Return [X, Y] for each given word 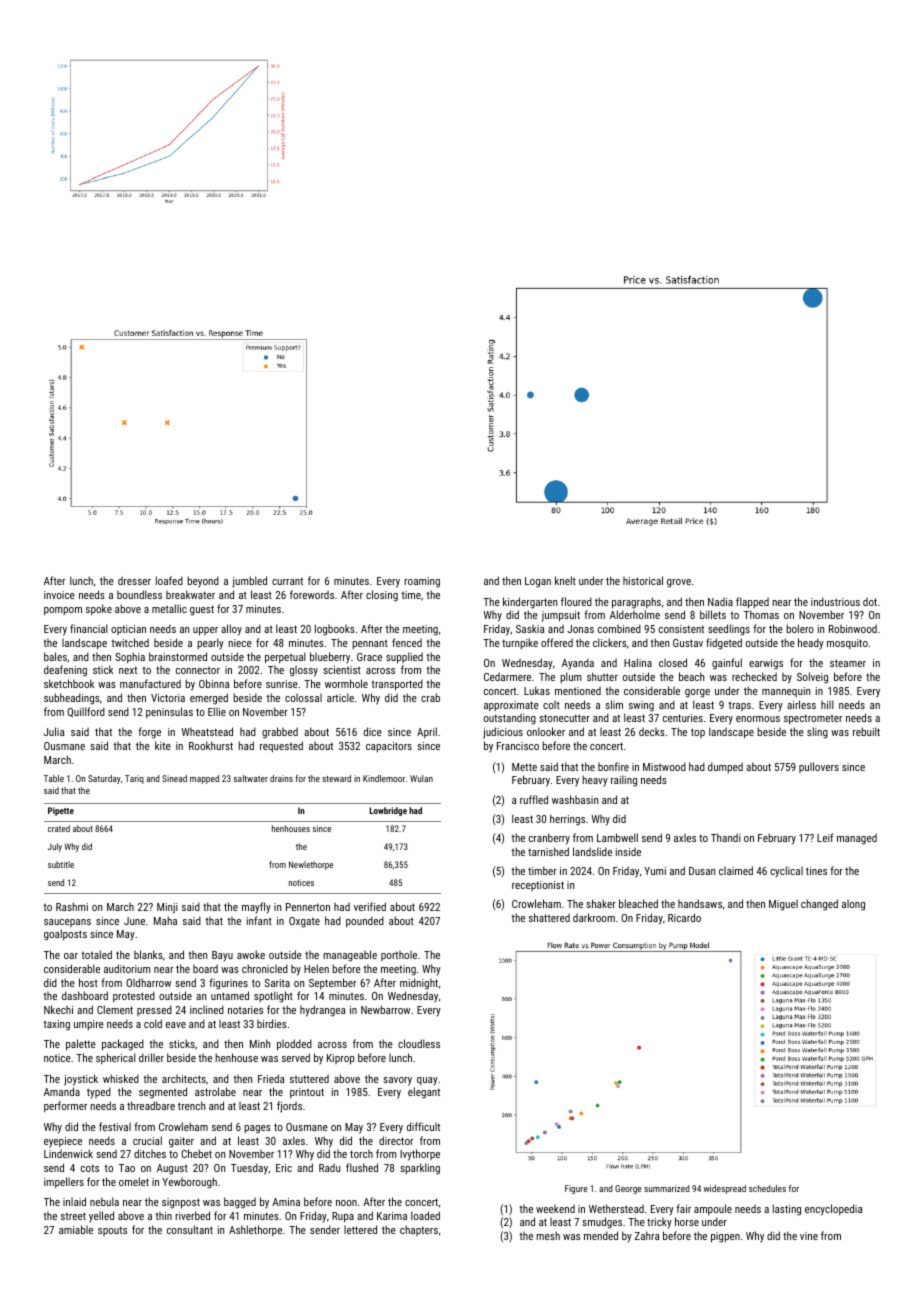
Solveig [812, 678]
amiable [76, 1229]
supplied [404, 658]
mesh [548, 1235]
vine [809, 1236]
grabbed [280, 733]
